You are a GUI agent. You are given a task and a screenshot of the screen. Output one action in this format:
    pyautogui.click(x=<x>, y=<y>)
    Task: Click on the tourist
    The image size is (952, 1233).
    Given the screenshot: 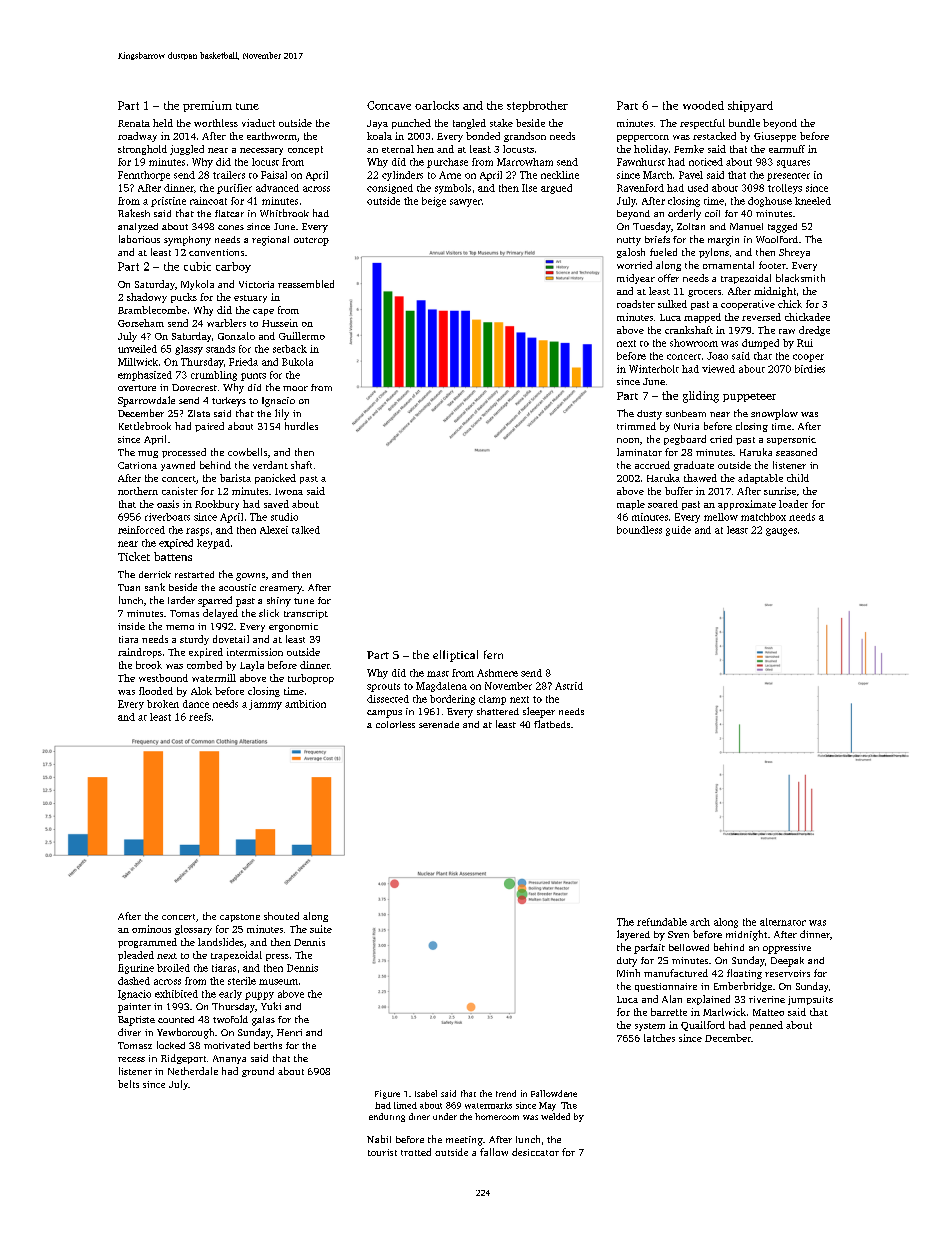 What is the action you would take?
    pyautogui.click(x=382, y=1152)
